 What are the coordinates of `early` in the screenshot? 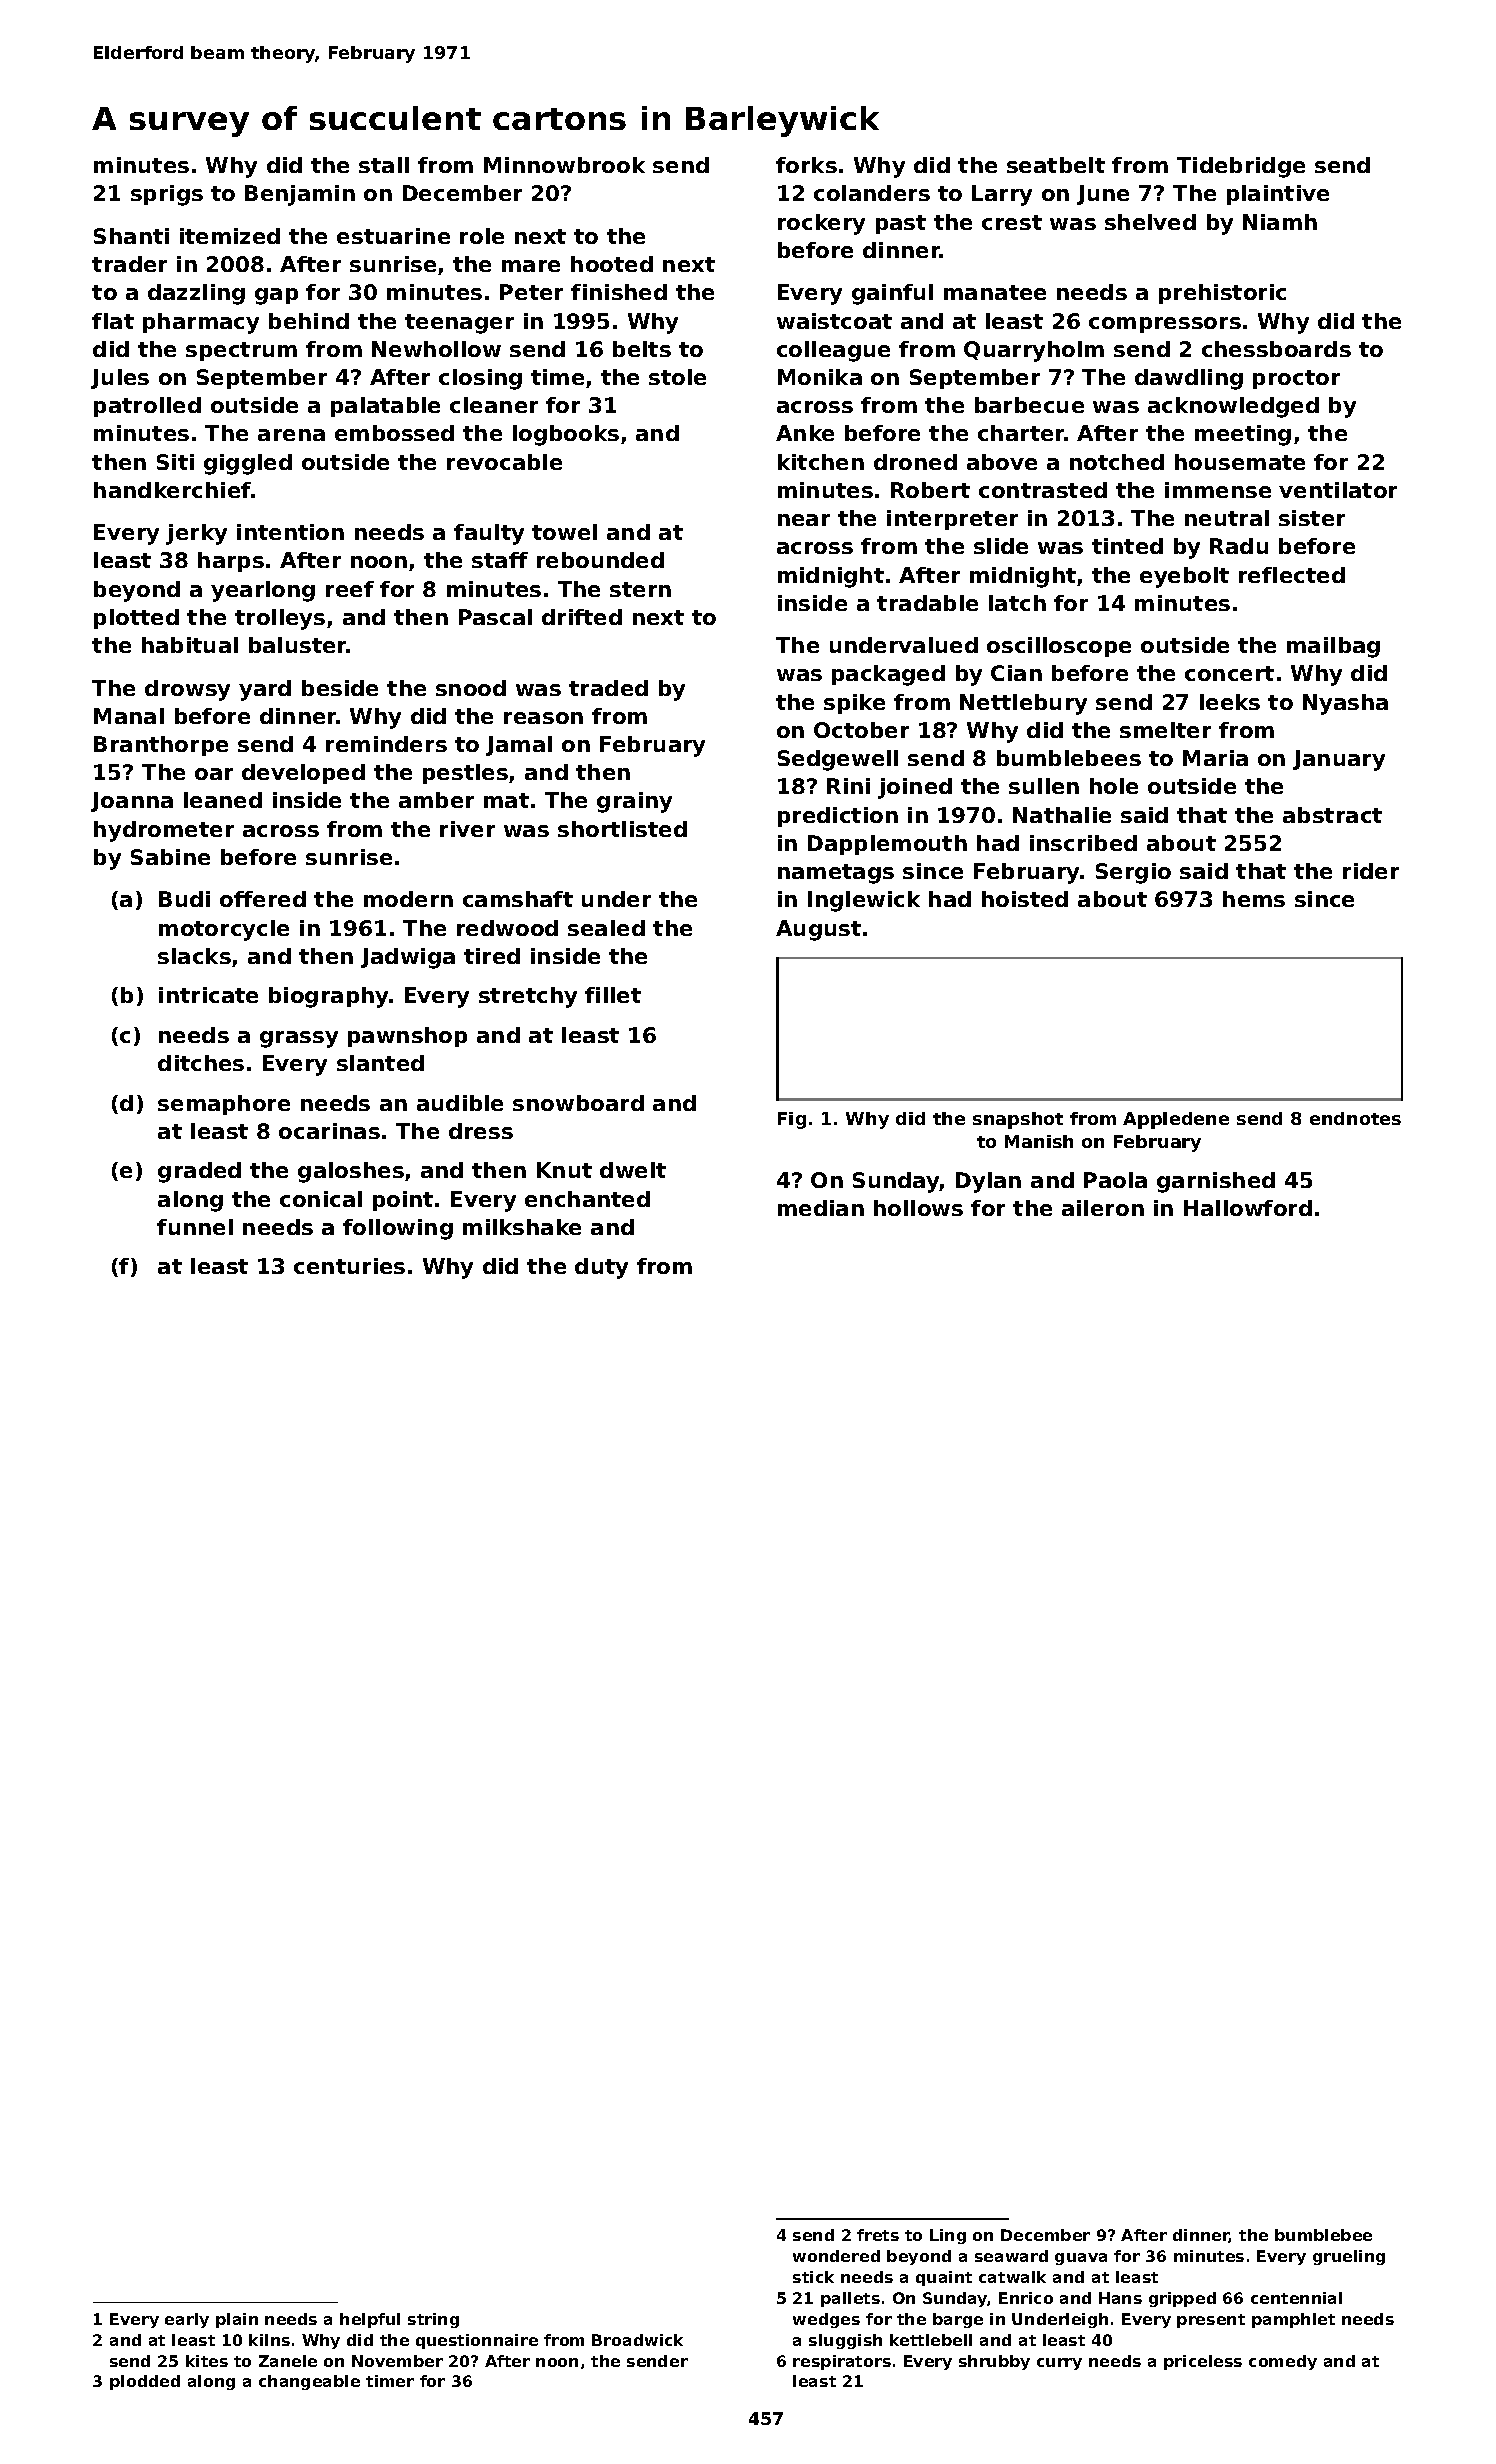 It's located at (187, 2320).
